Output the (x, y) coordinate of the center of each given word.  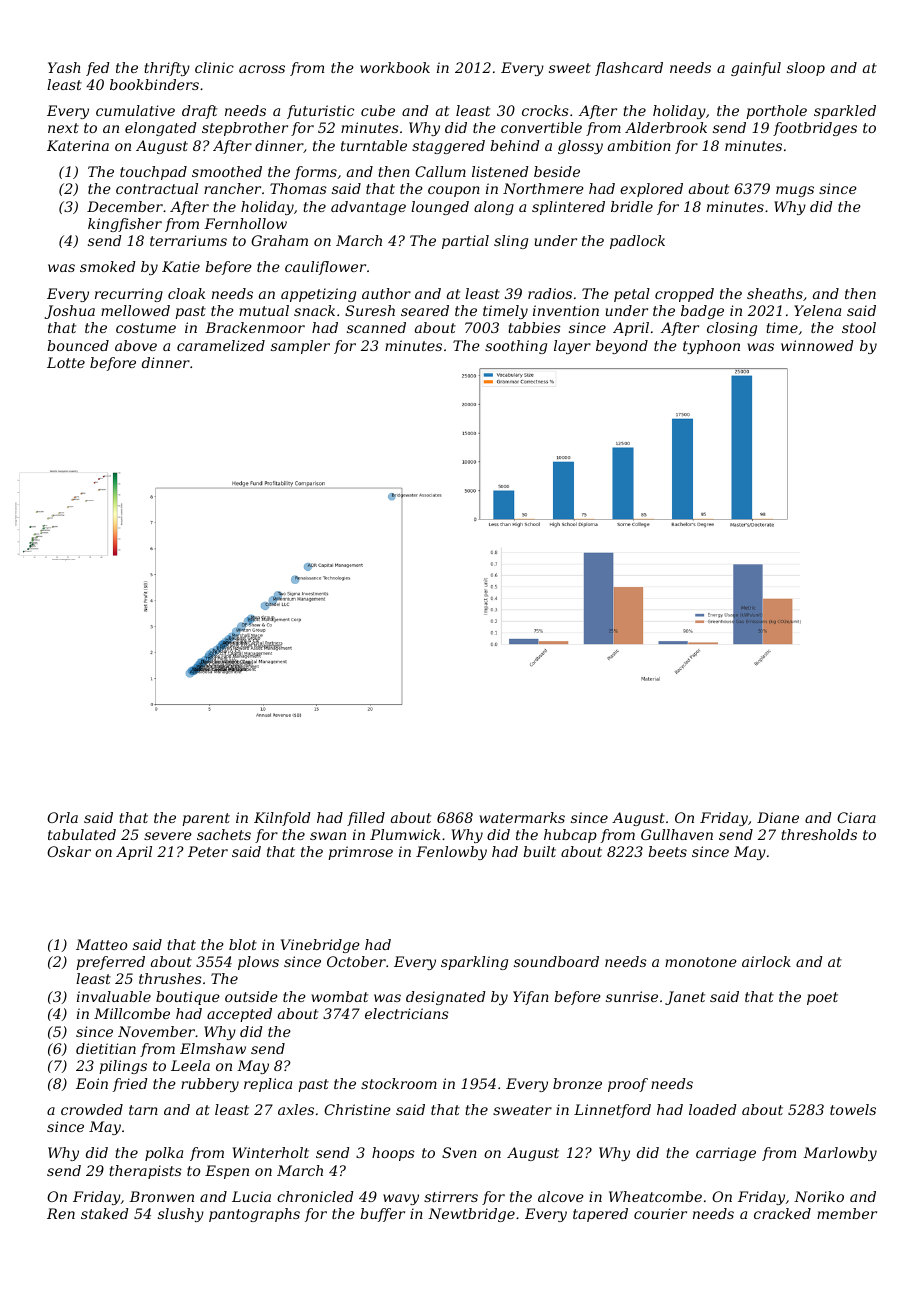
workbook (395, 67)
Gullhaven (677, 834)
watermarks (522, 817)
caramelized (221, 346)
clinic (214, 67)
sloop (806, 69)
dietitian (106, 1048)
